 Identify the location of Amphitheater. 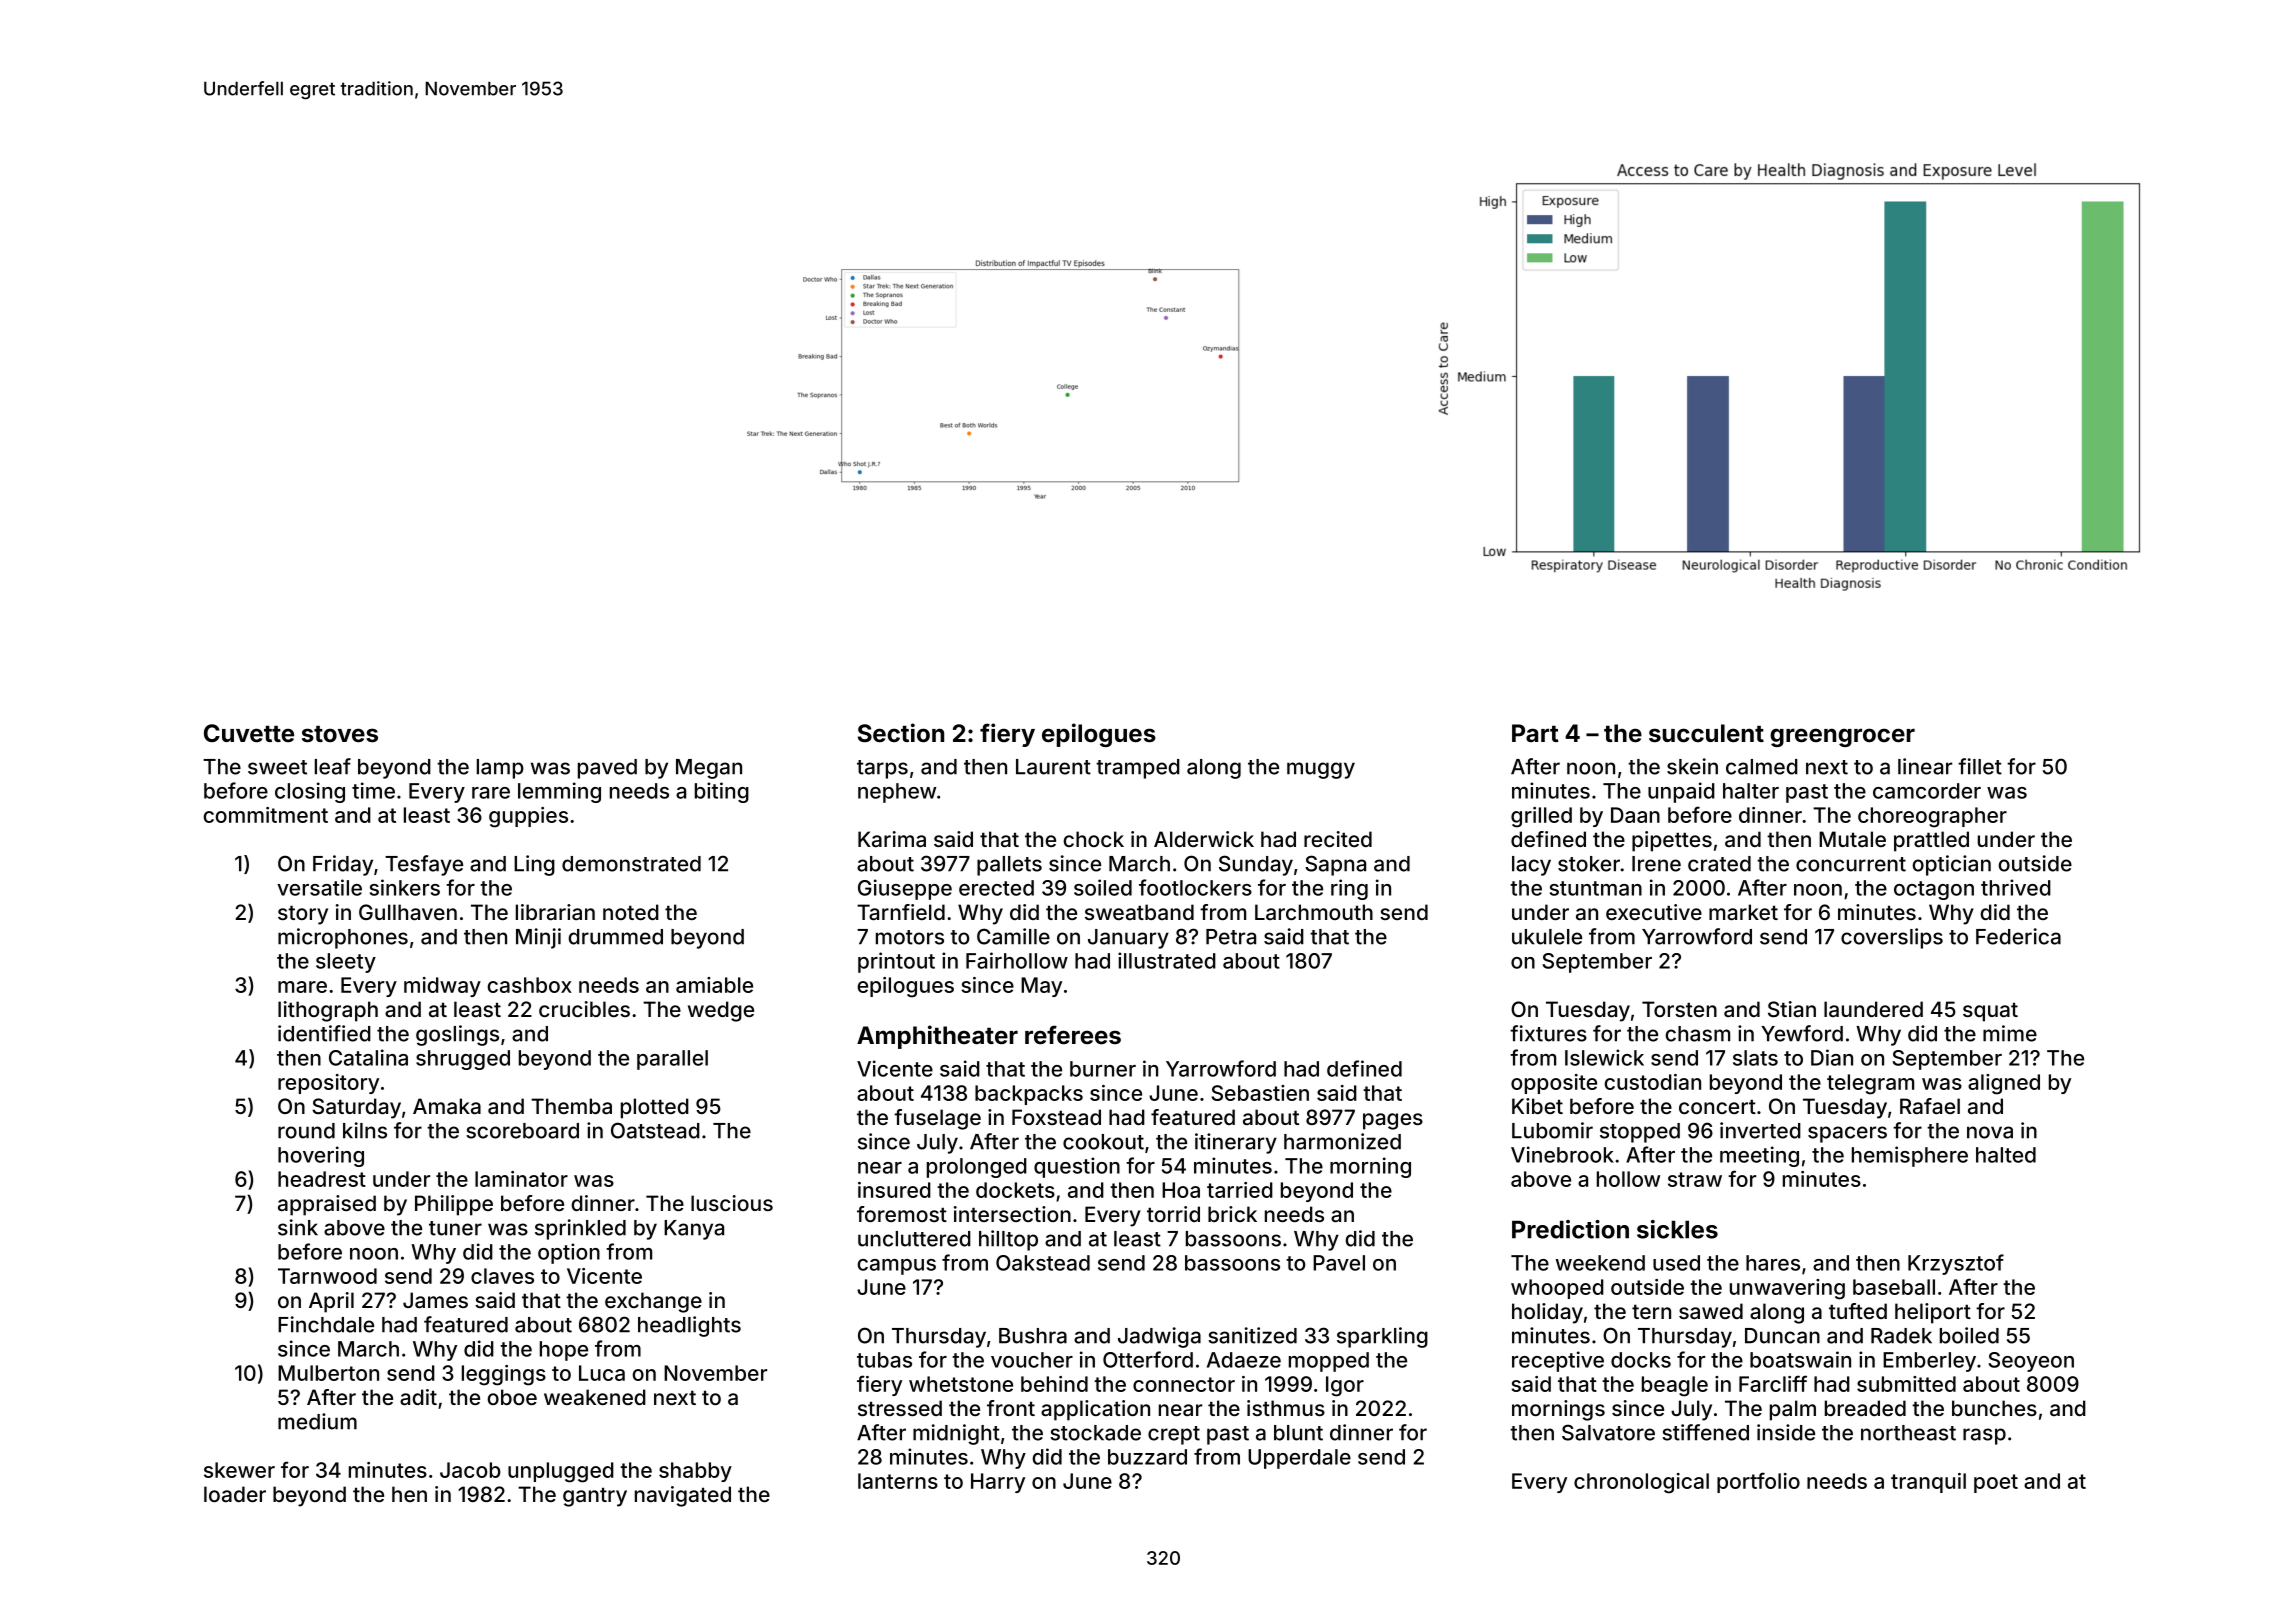
(937, 1037).
